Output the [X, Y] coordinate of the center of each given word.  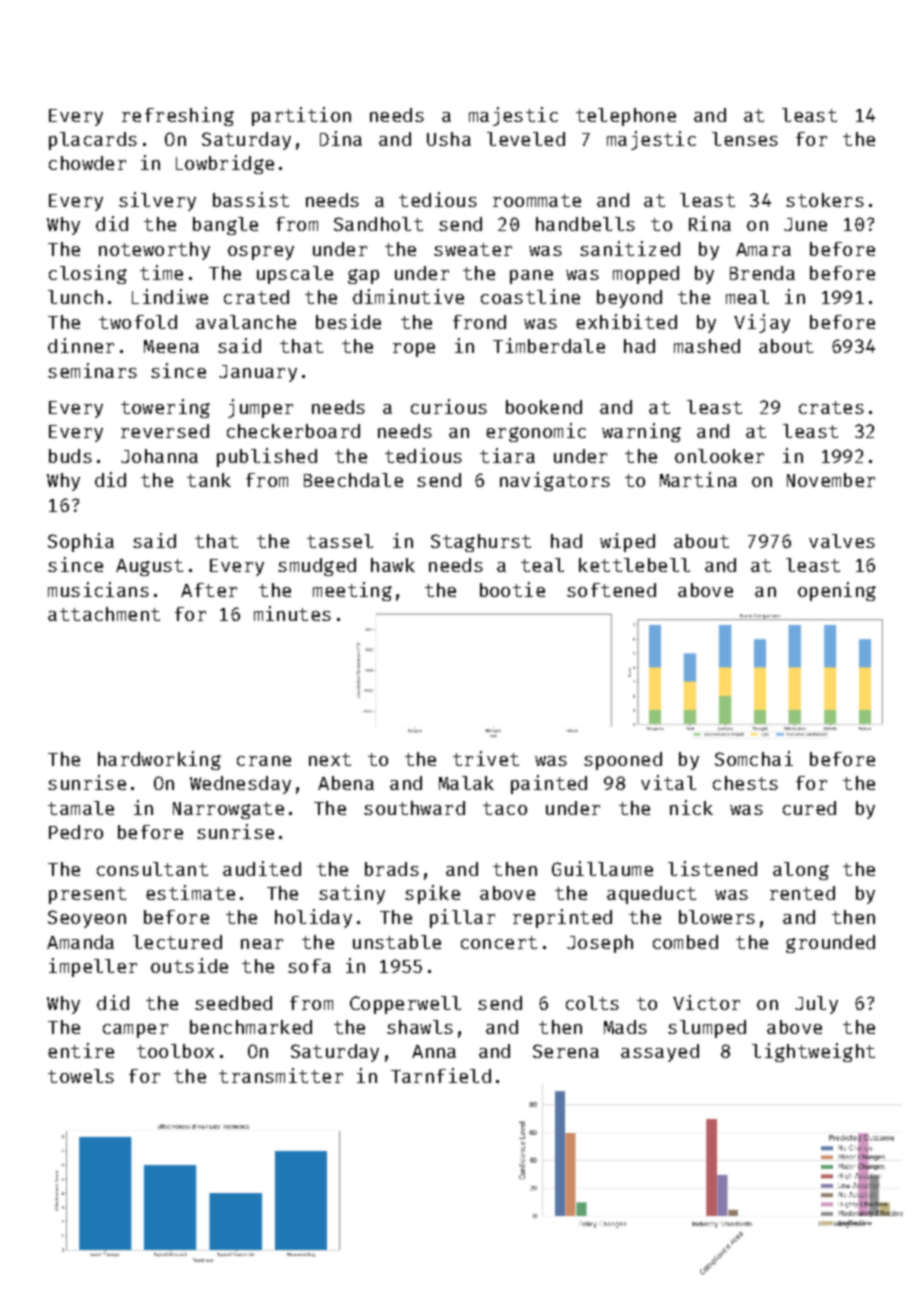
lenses [745, 139]
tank [209, 480]
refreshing [178, 116]
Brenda [762, 273]
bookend [544, 407]
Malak [466, 783]
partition [301, 116]
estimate [190, 892]
